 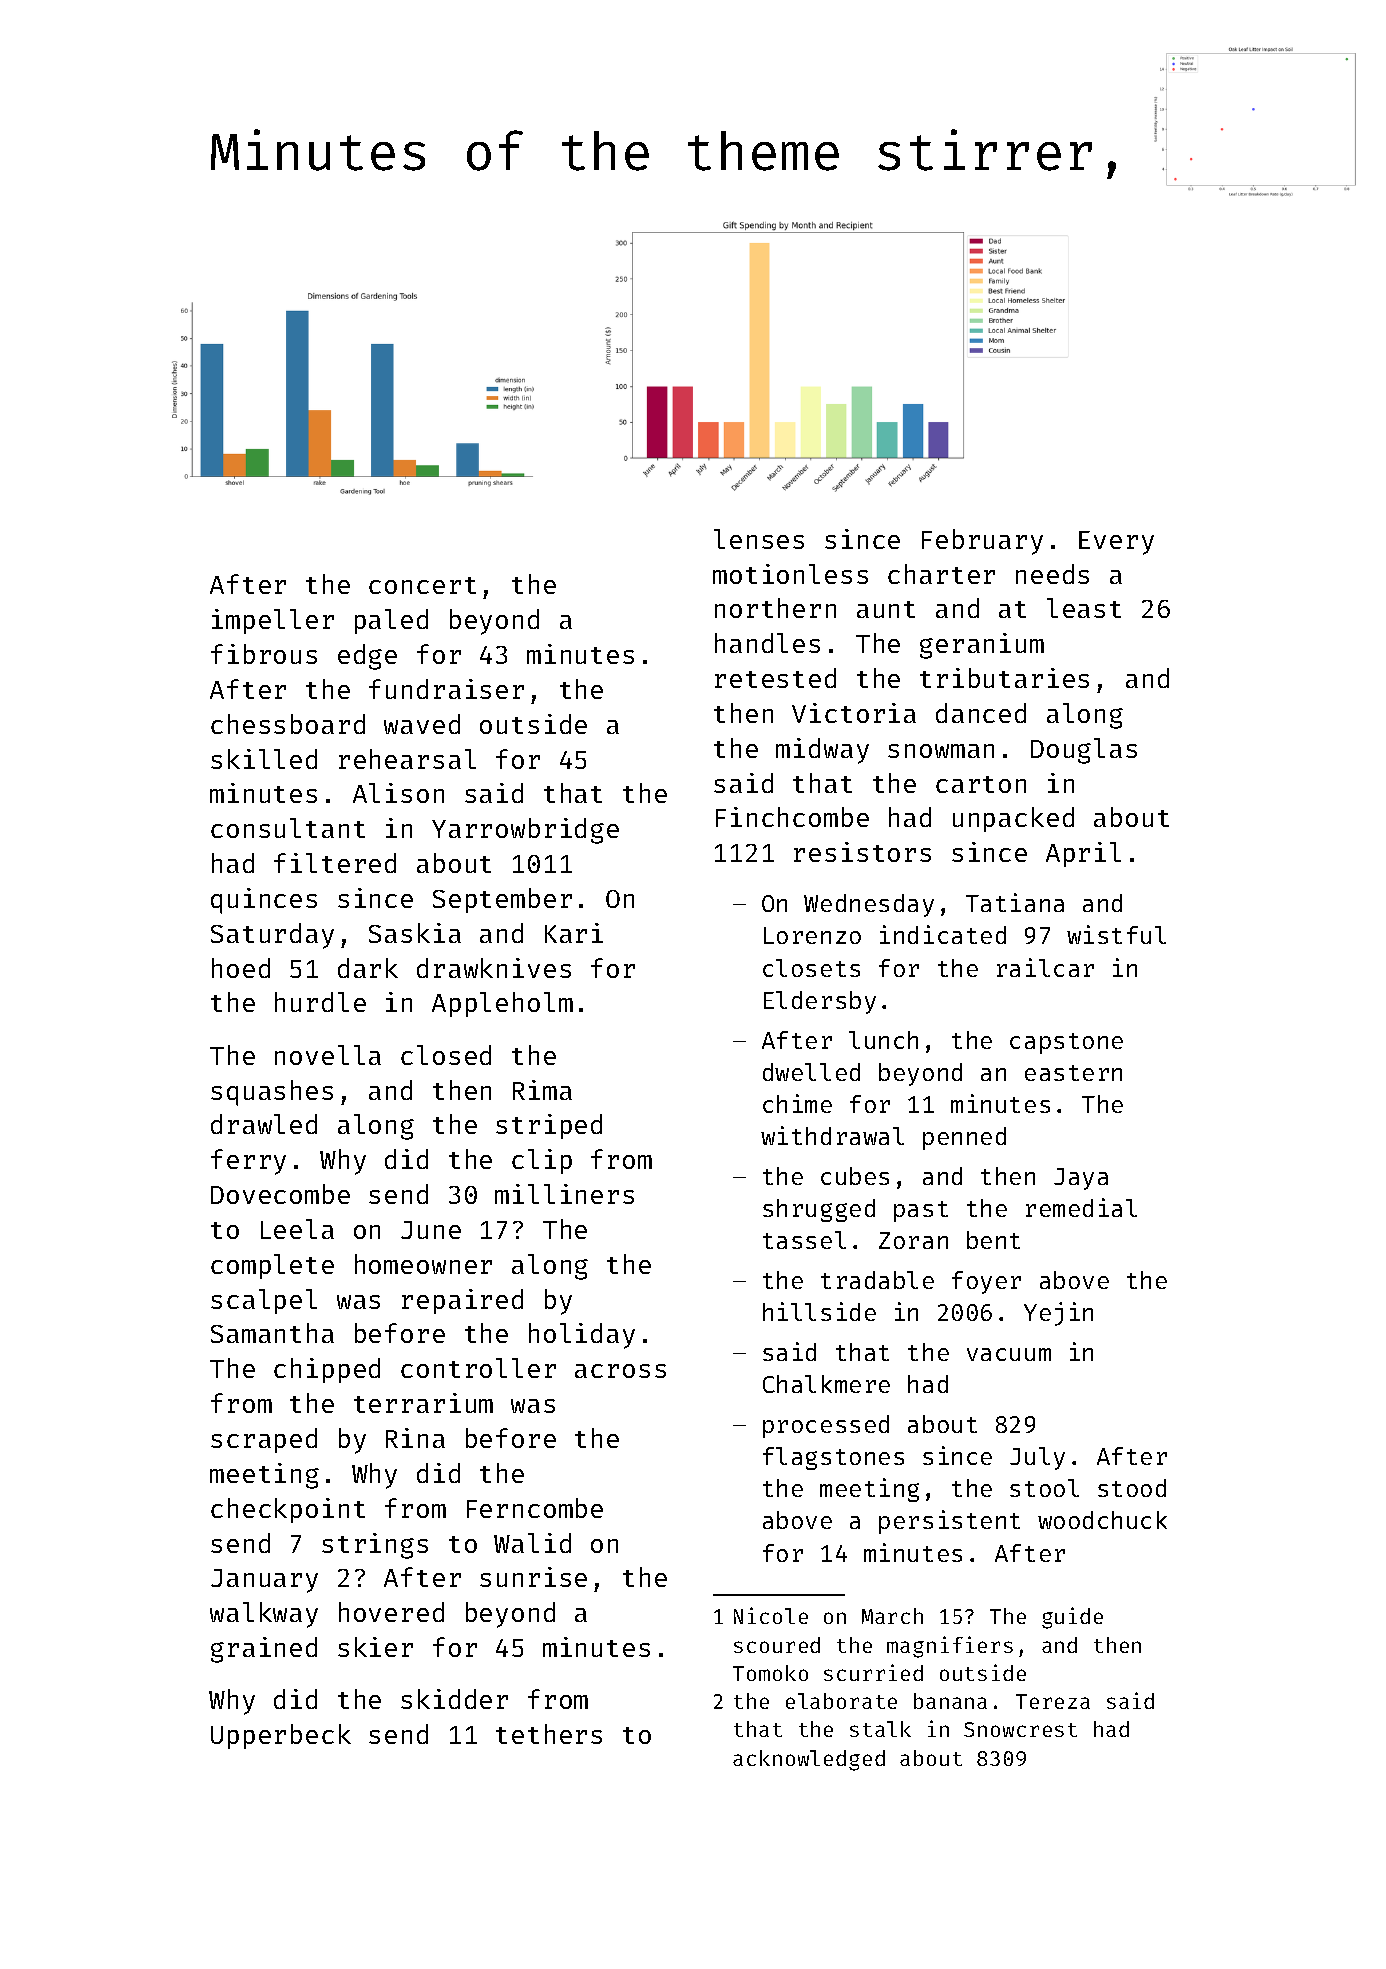 I want to click on indicated, so click(x=943, y=934).
